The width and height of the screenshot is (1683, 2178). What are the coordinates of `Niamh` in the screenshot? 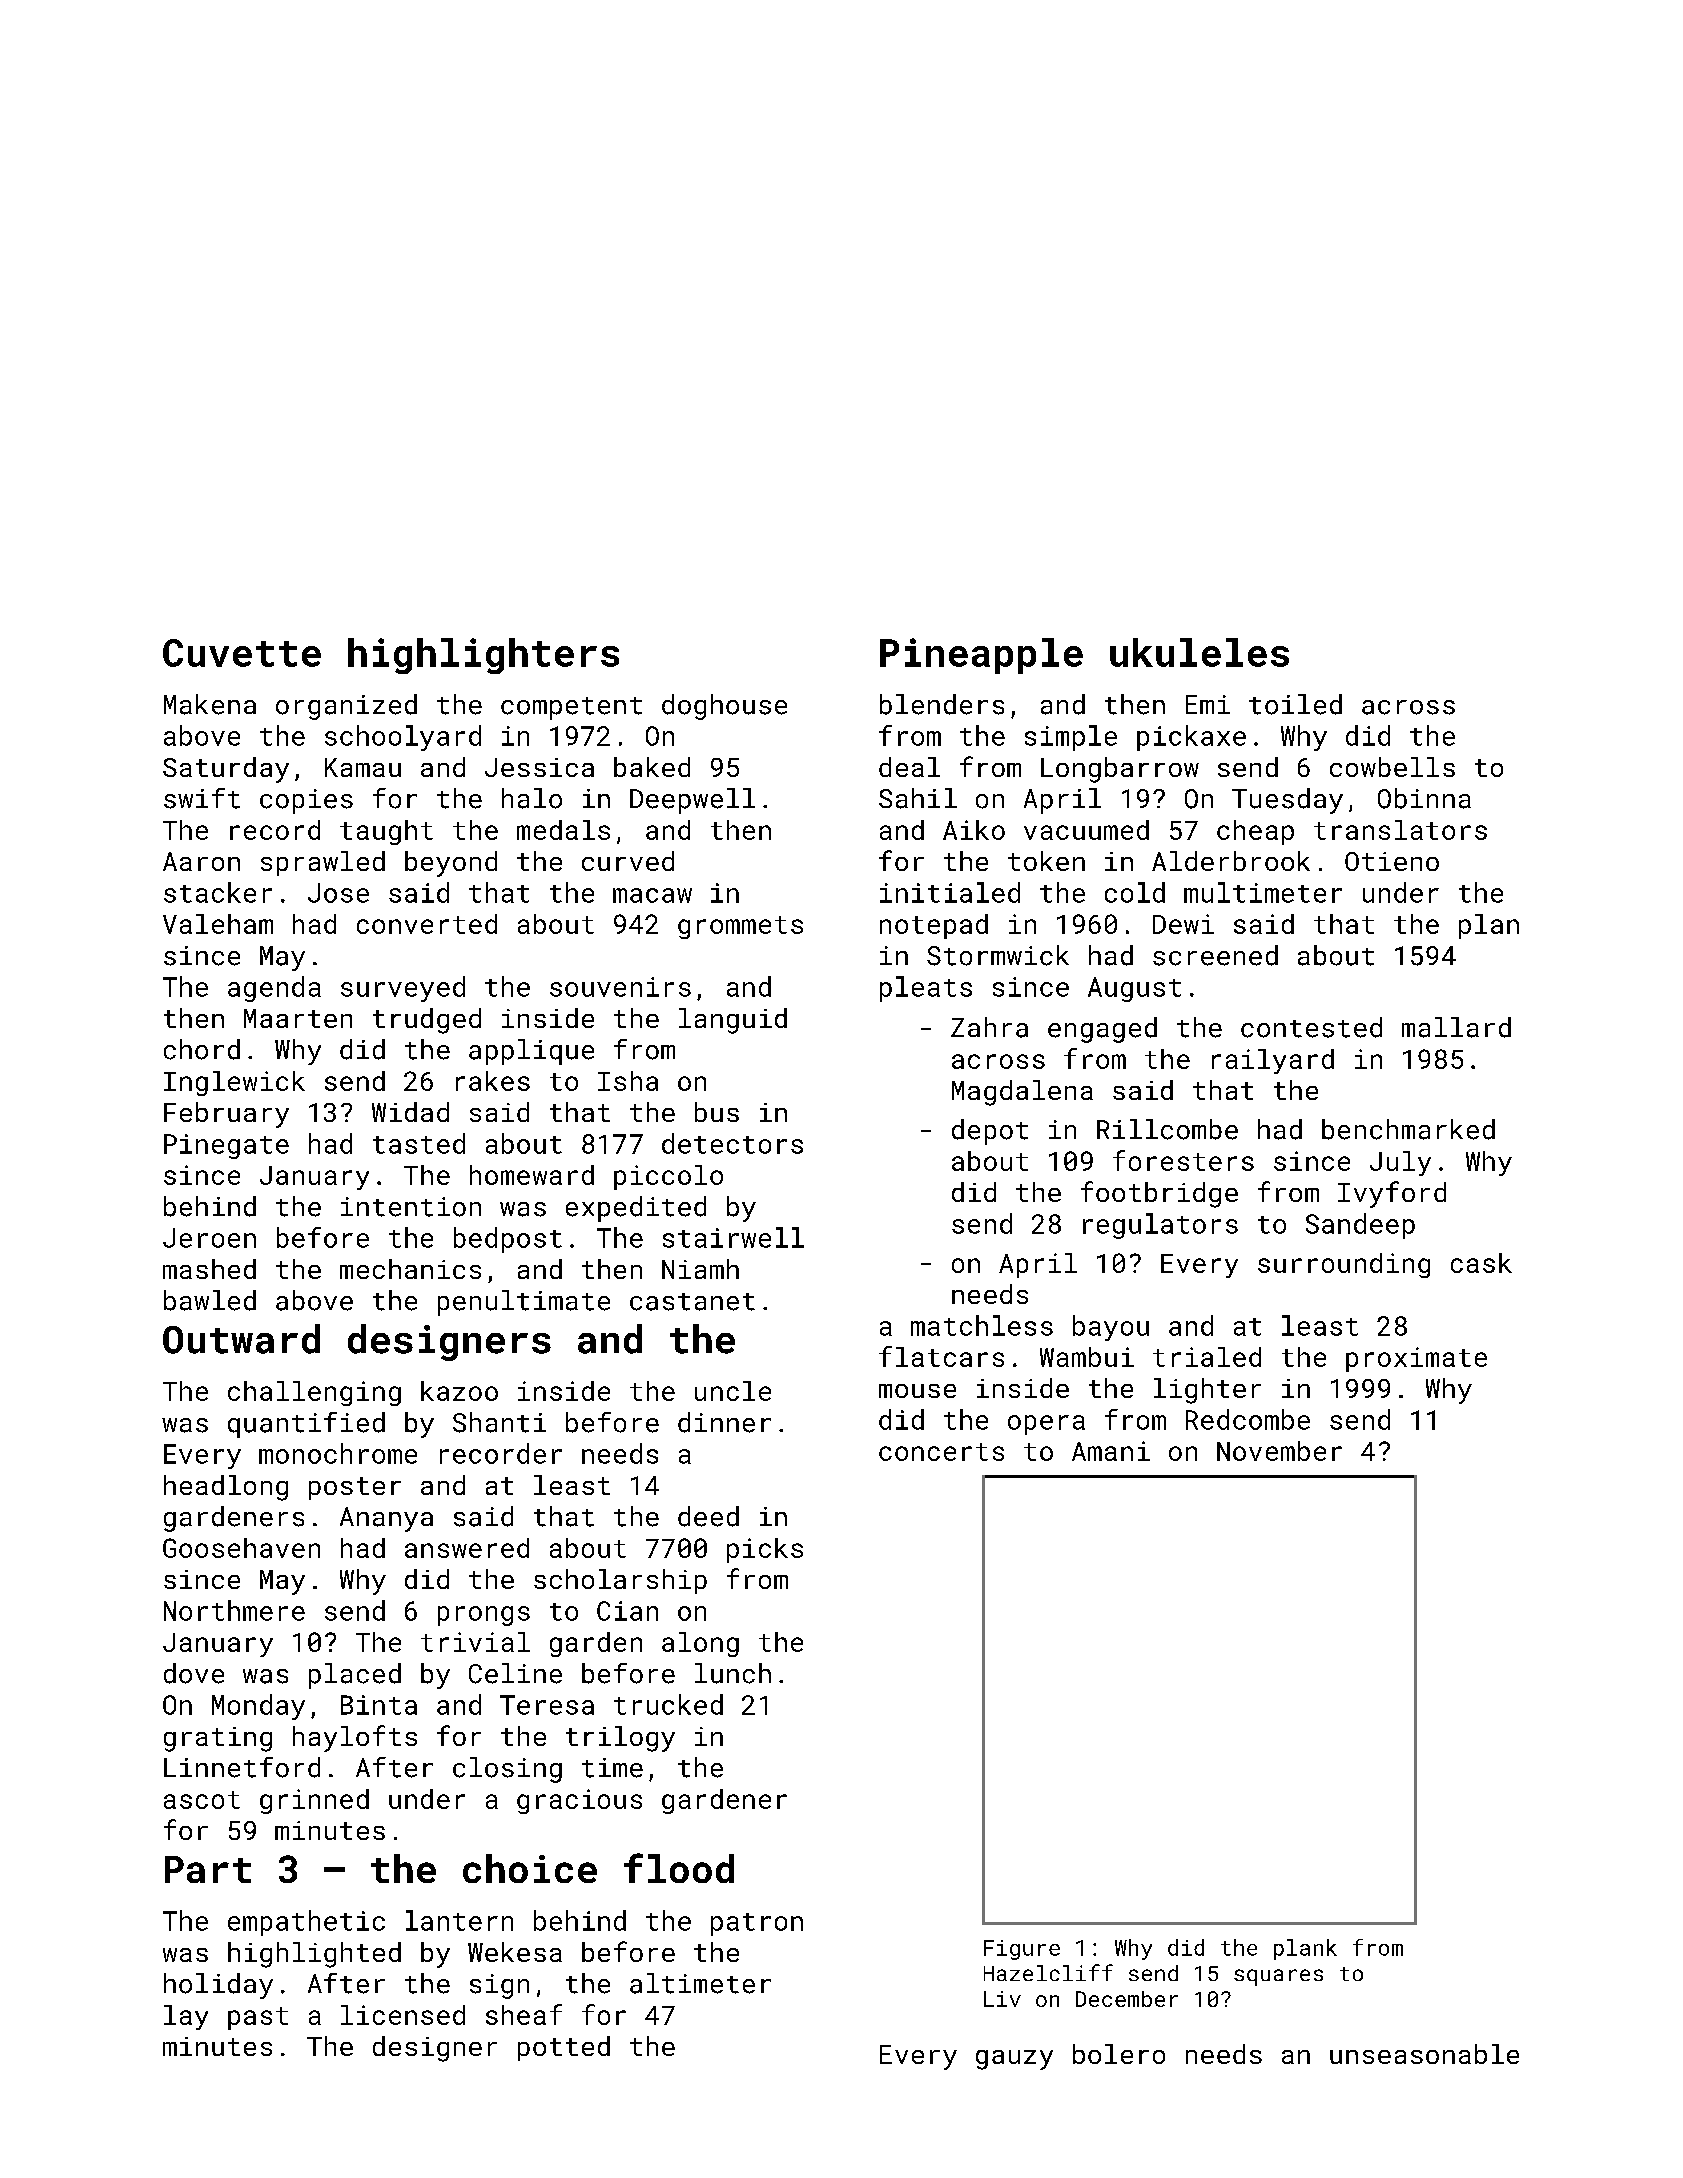 It's located at (700, 1269).
